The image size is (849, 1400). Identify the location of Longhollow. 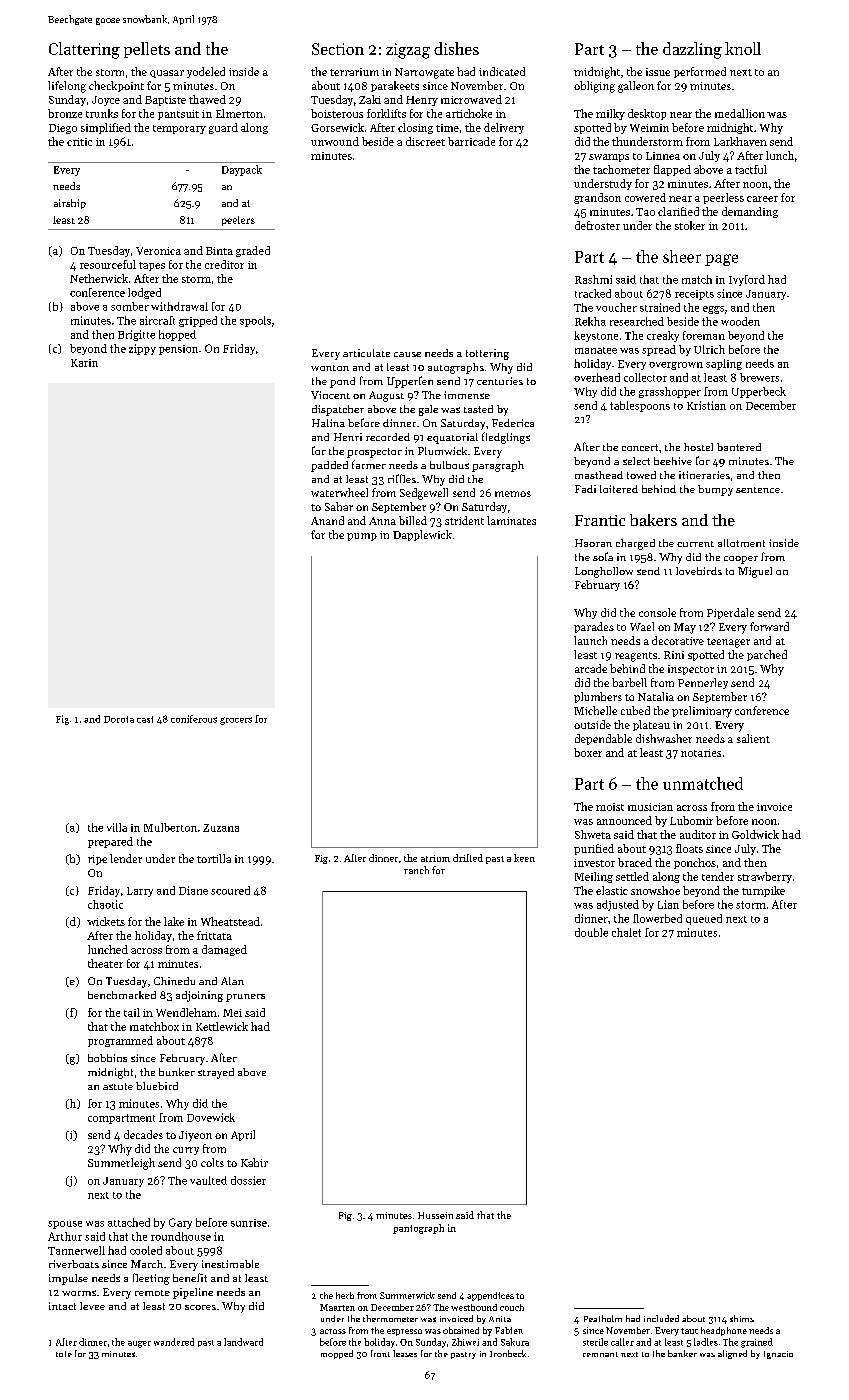
(604, 572).
